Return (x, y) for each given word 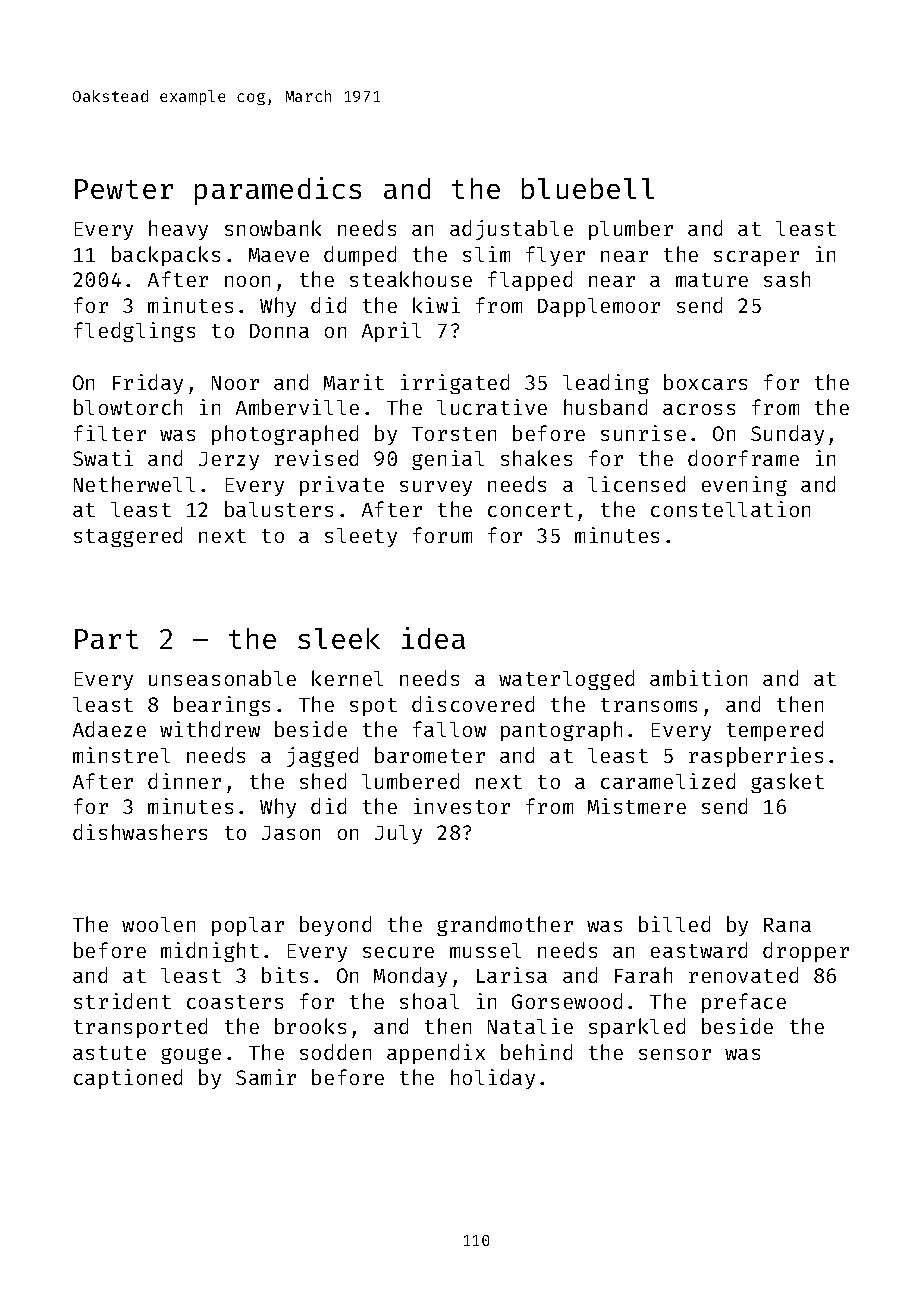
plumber (631, 230)
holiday (493, 1079)
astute (109, 1053)
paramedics (278, 191)
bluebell (588, 188)
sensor (675, 1054)
